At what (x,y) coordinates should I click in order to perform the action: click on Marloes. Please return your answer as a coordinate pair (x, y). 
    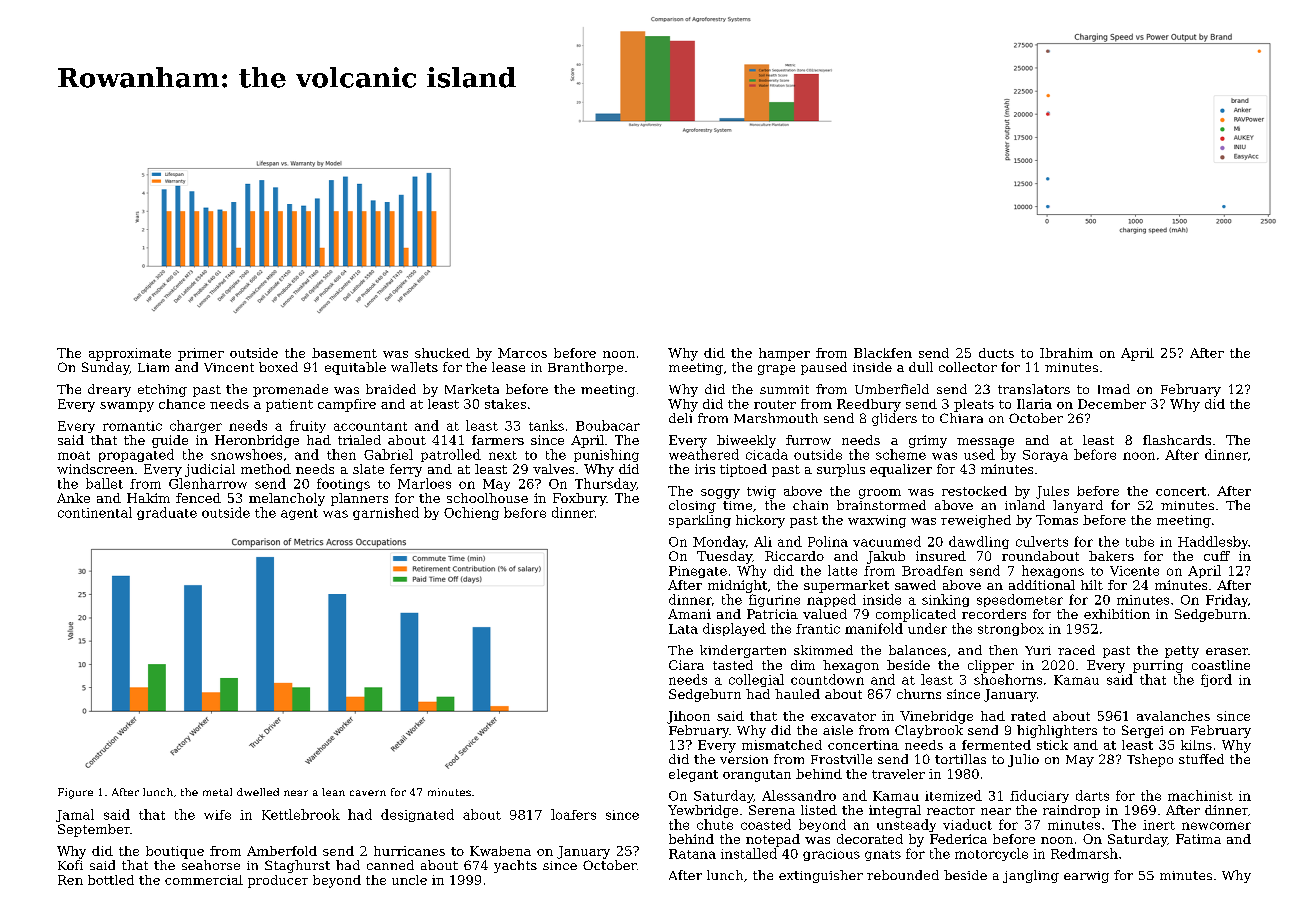
    Looking at the image, I should click on (424, 483).
